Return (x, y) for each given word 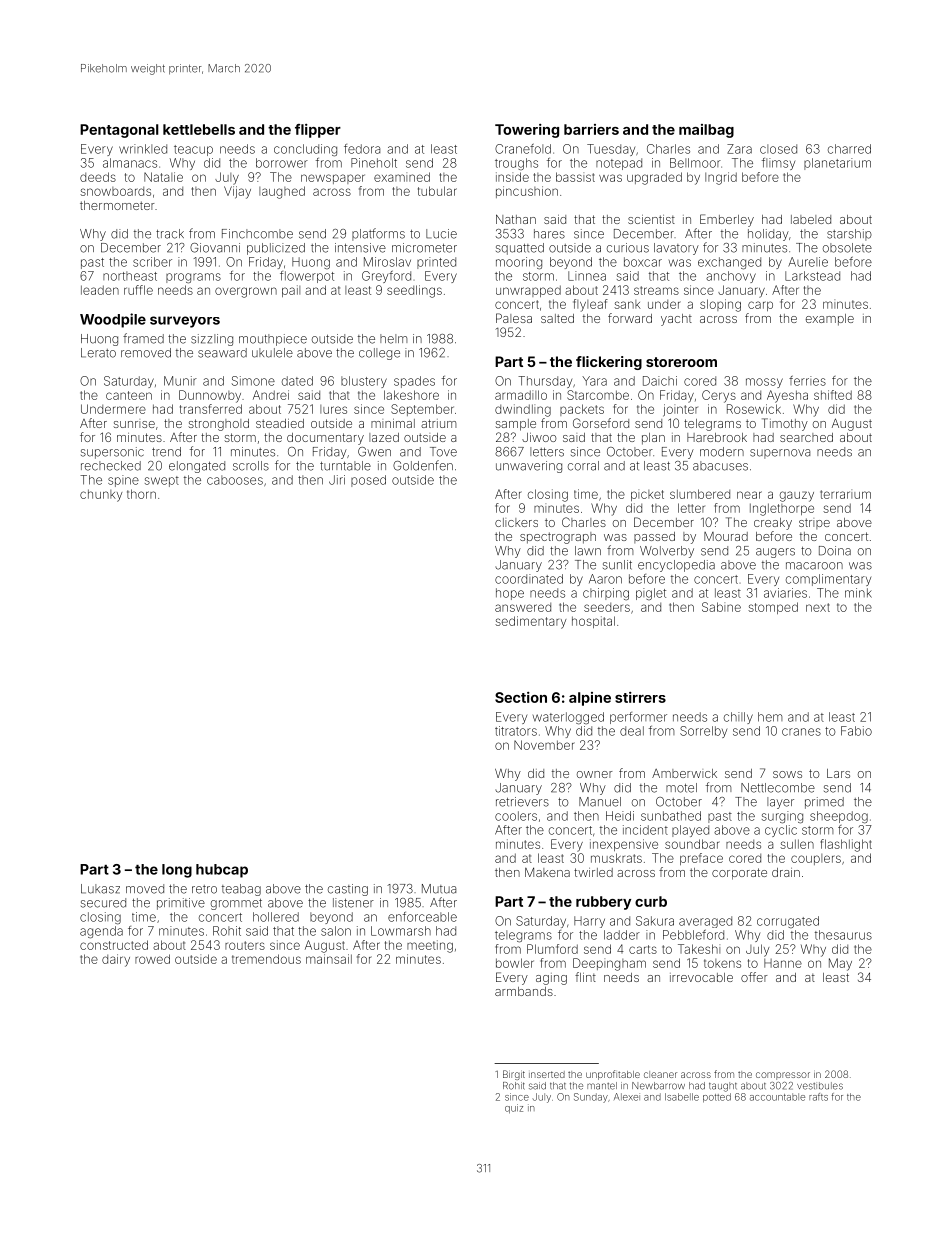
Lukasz (100, 889)
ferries (807, 381)
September (422, 410)
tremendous (266, 959)
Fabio (856, 731)
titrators (516, 731)
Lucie (441, 234)
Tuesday (611, 150)
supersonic (112, 453)
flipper (318, 131)
